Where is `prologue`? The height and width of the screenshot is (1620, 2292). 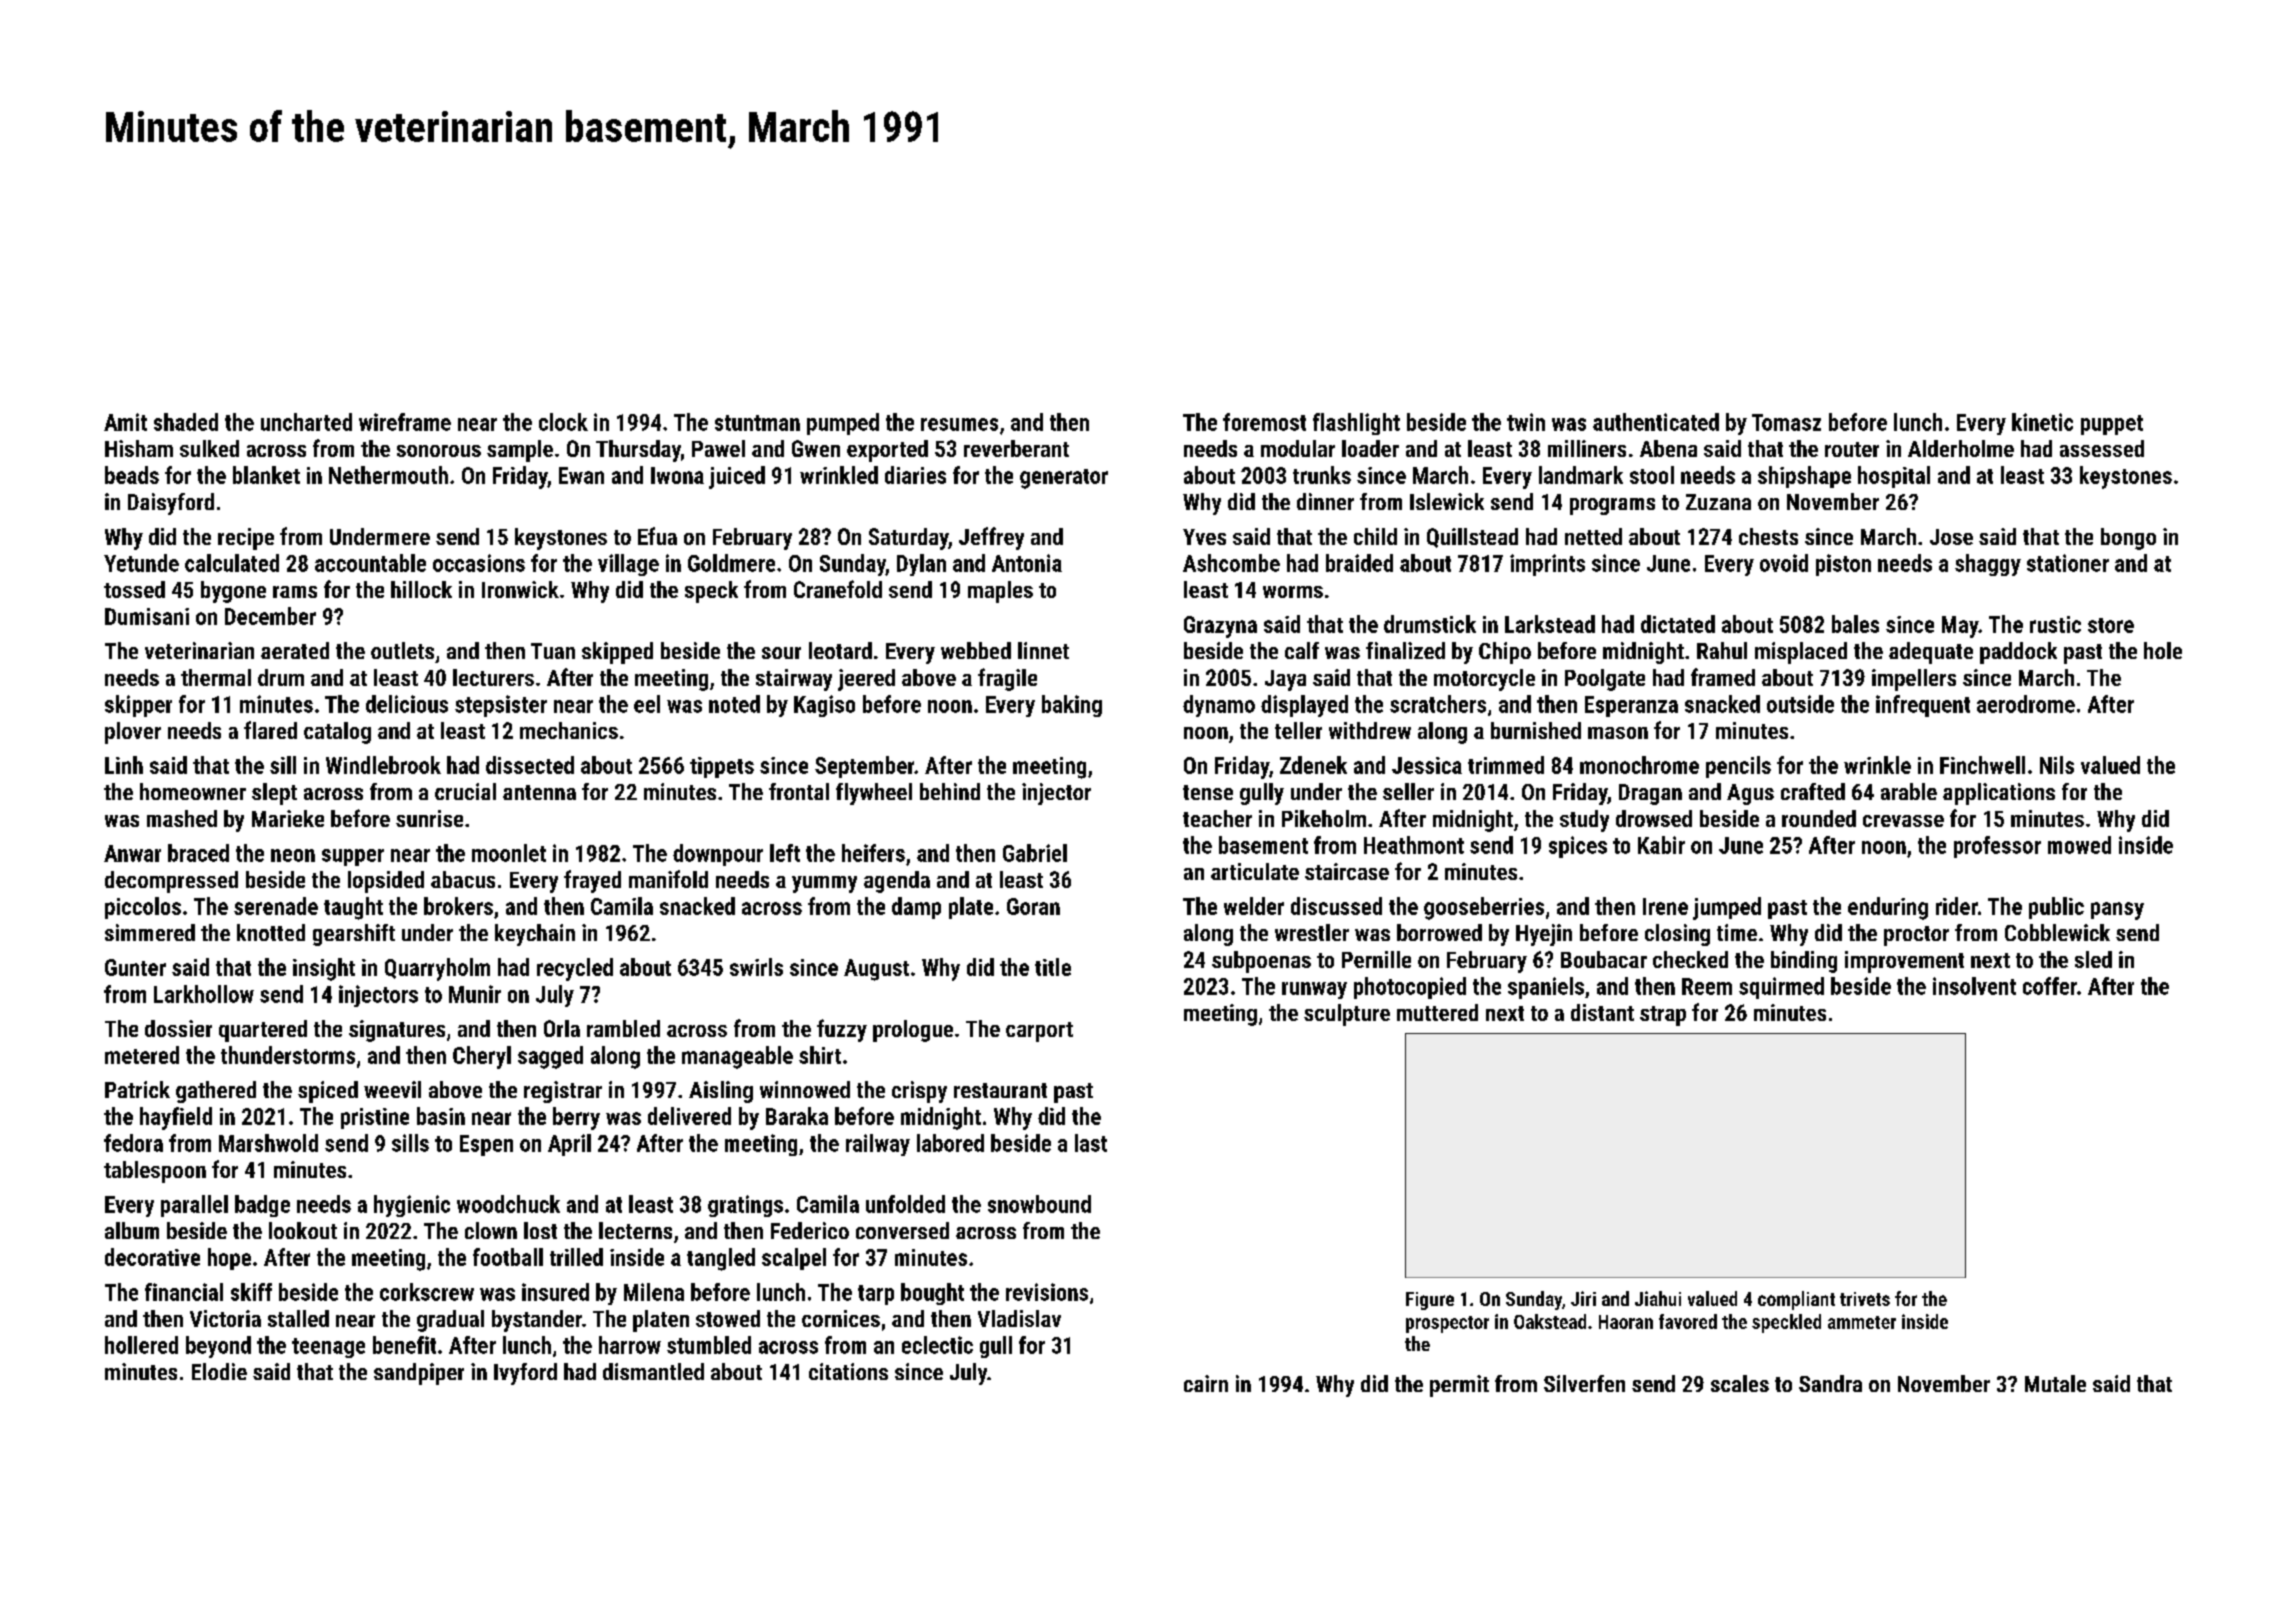 prologue is located at coordinates (913, 1031).
